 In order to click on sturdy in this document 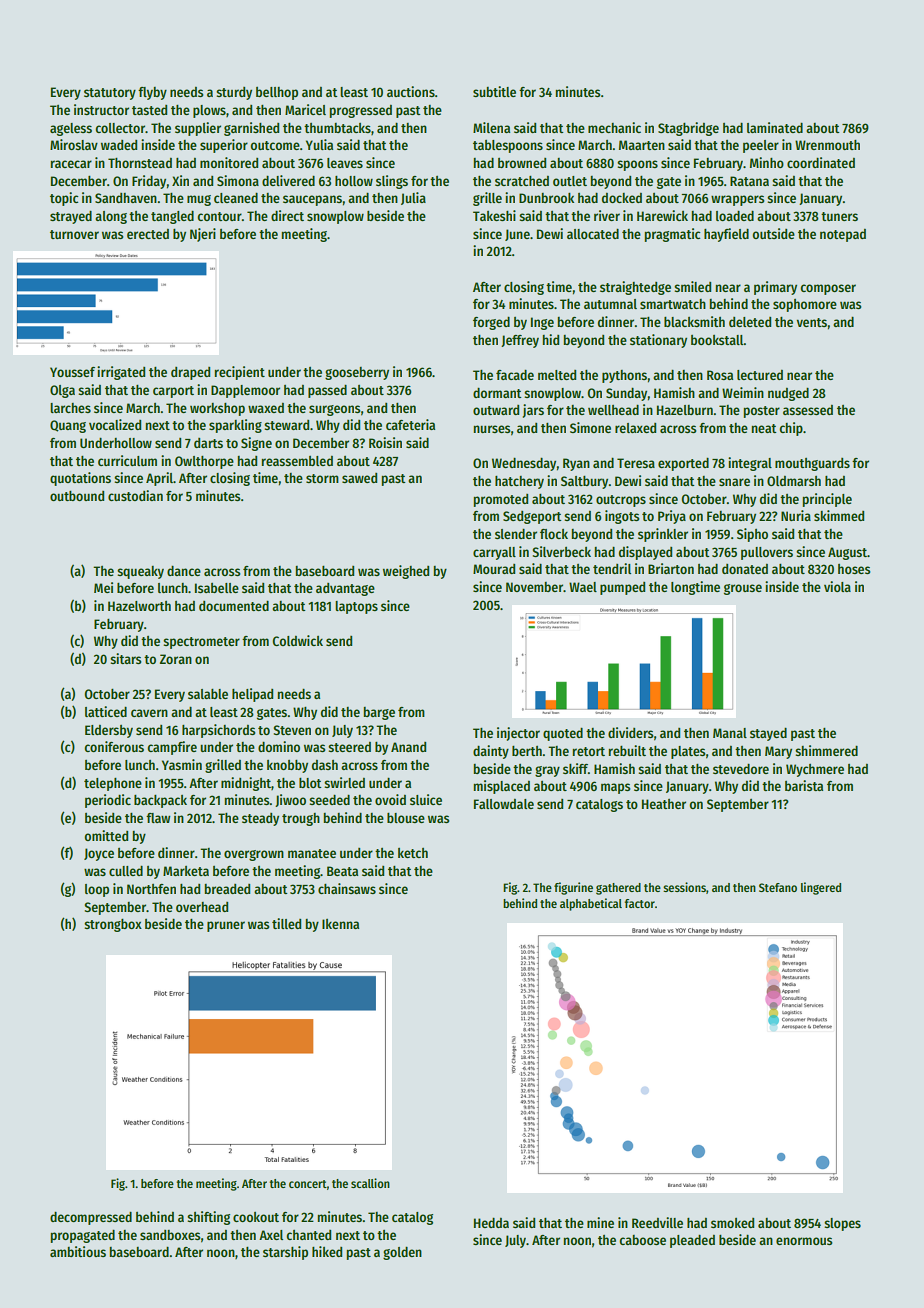, I will do `click(234, 93)`.
